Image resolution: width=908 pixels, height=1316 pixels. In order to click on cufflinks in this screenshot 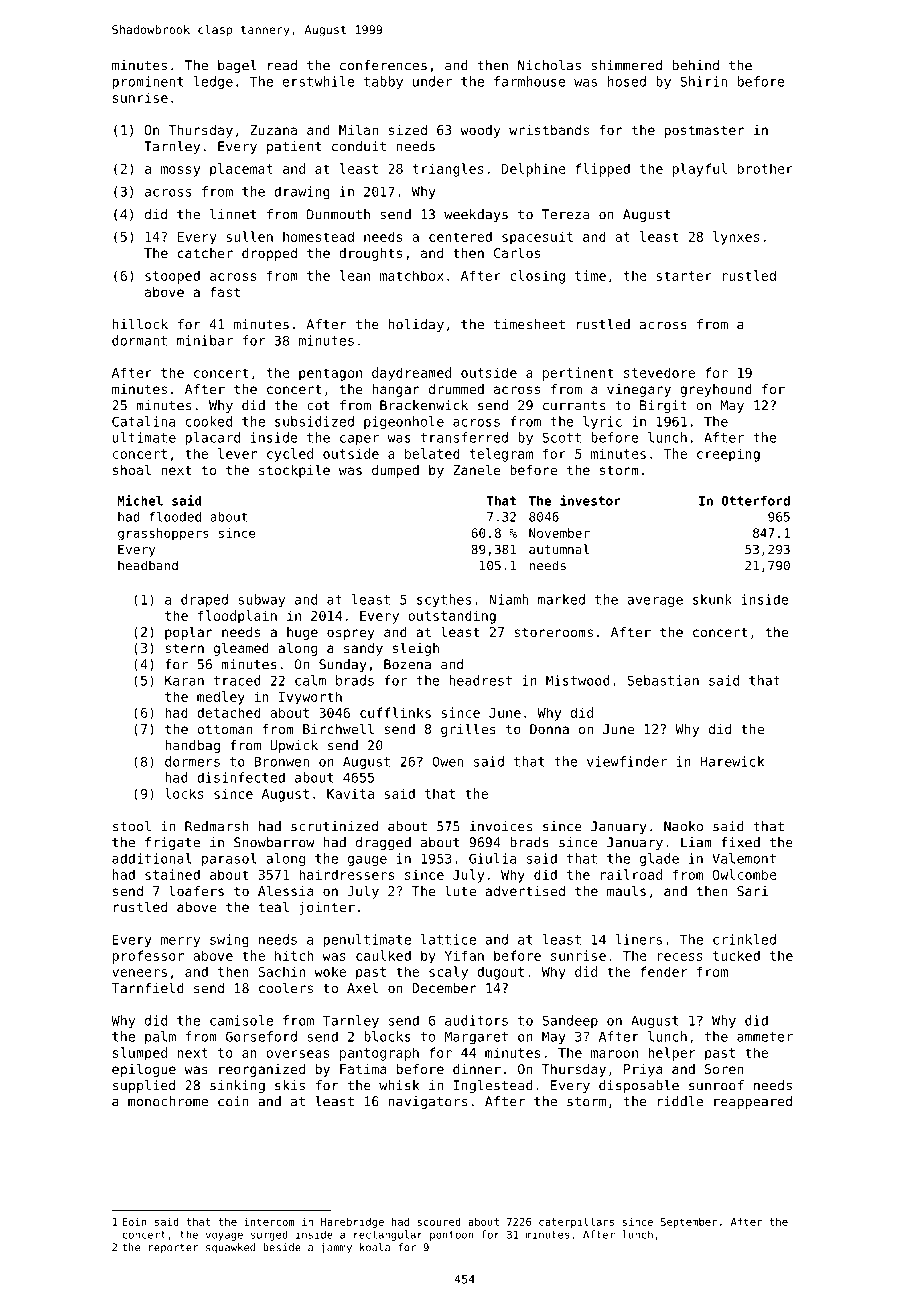, I will do `click(395, 712)`.
